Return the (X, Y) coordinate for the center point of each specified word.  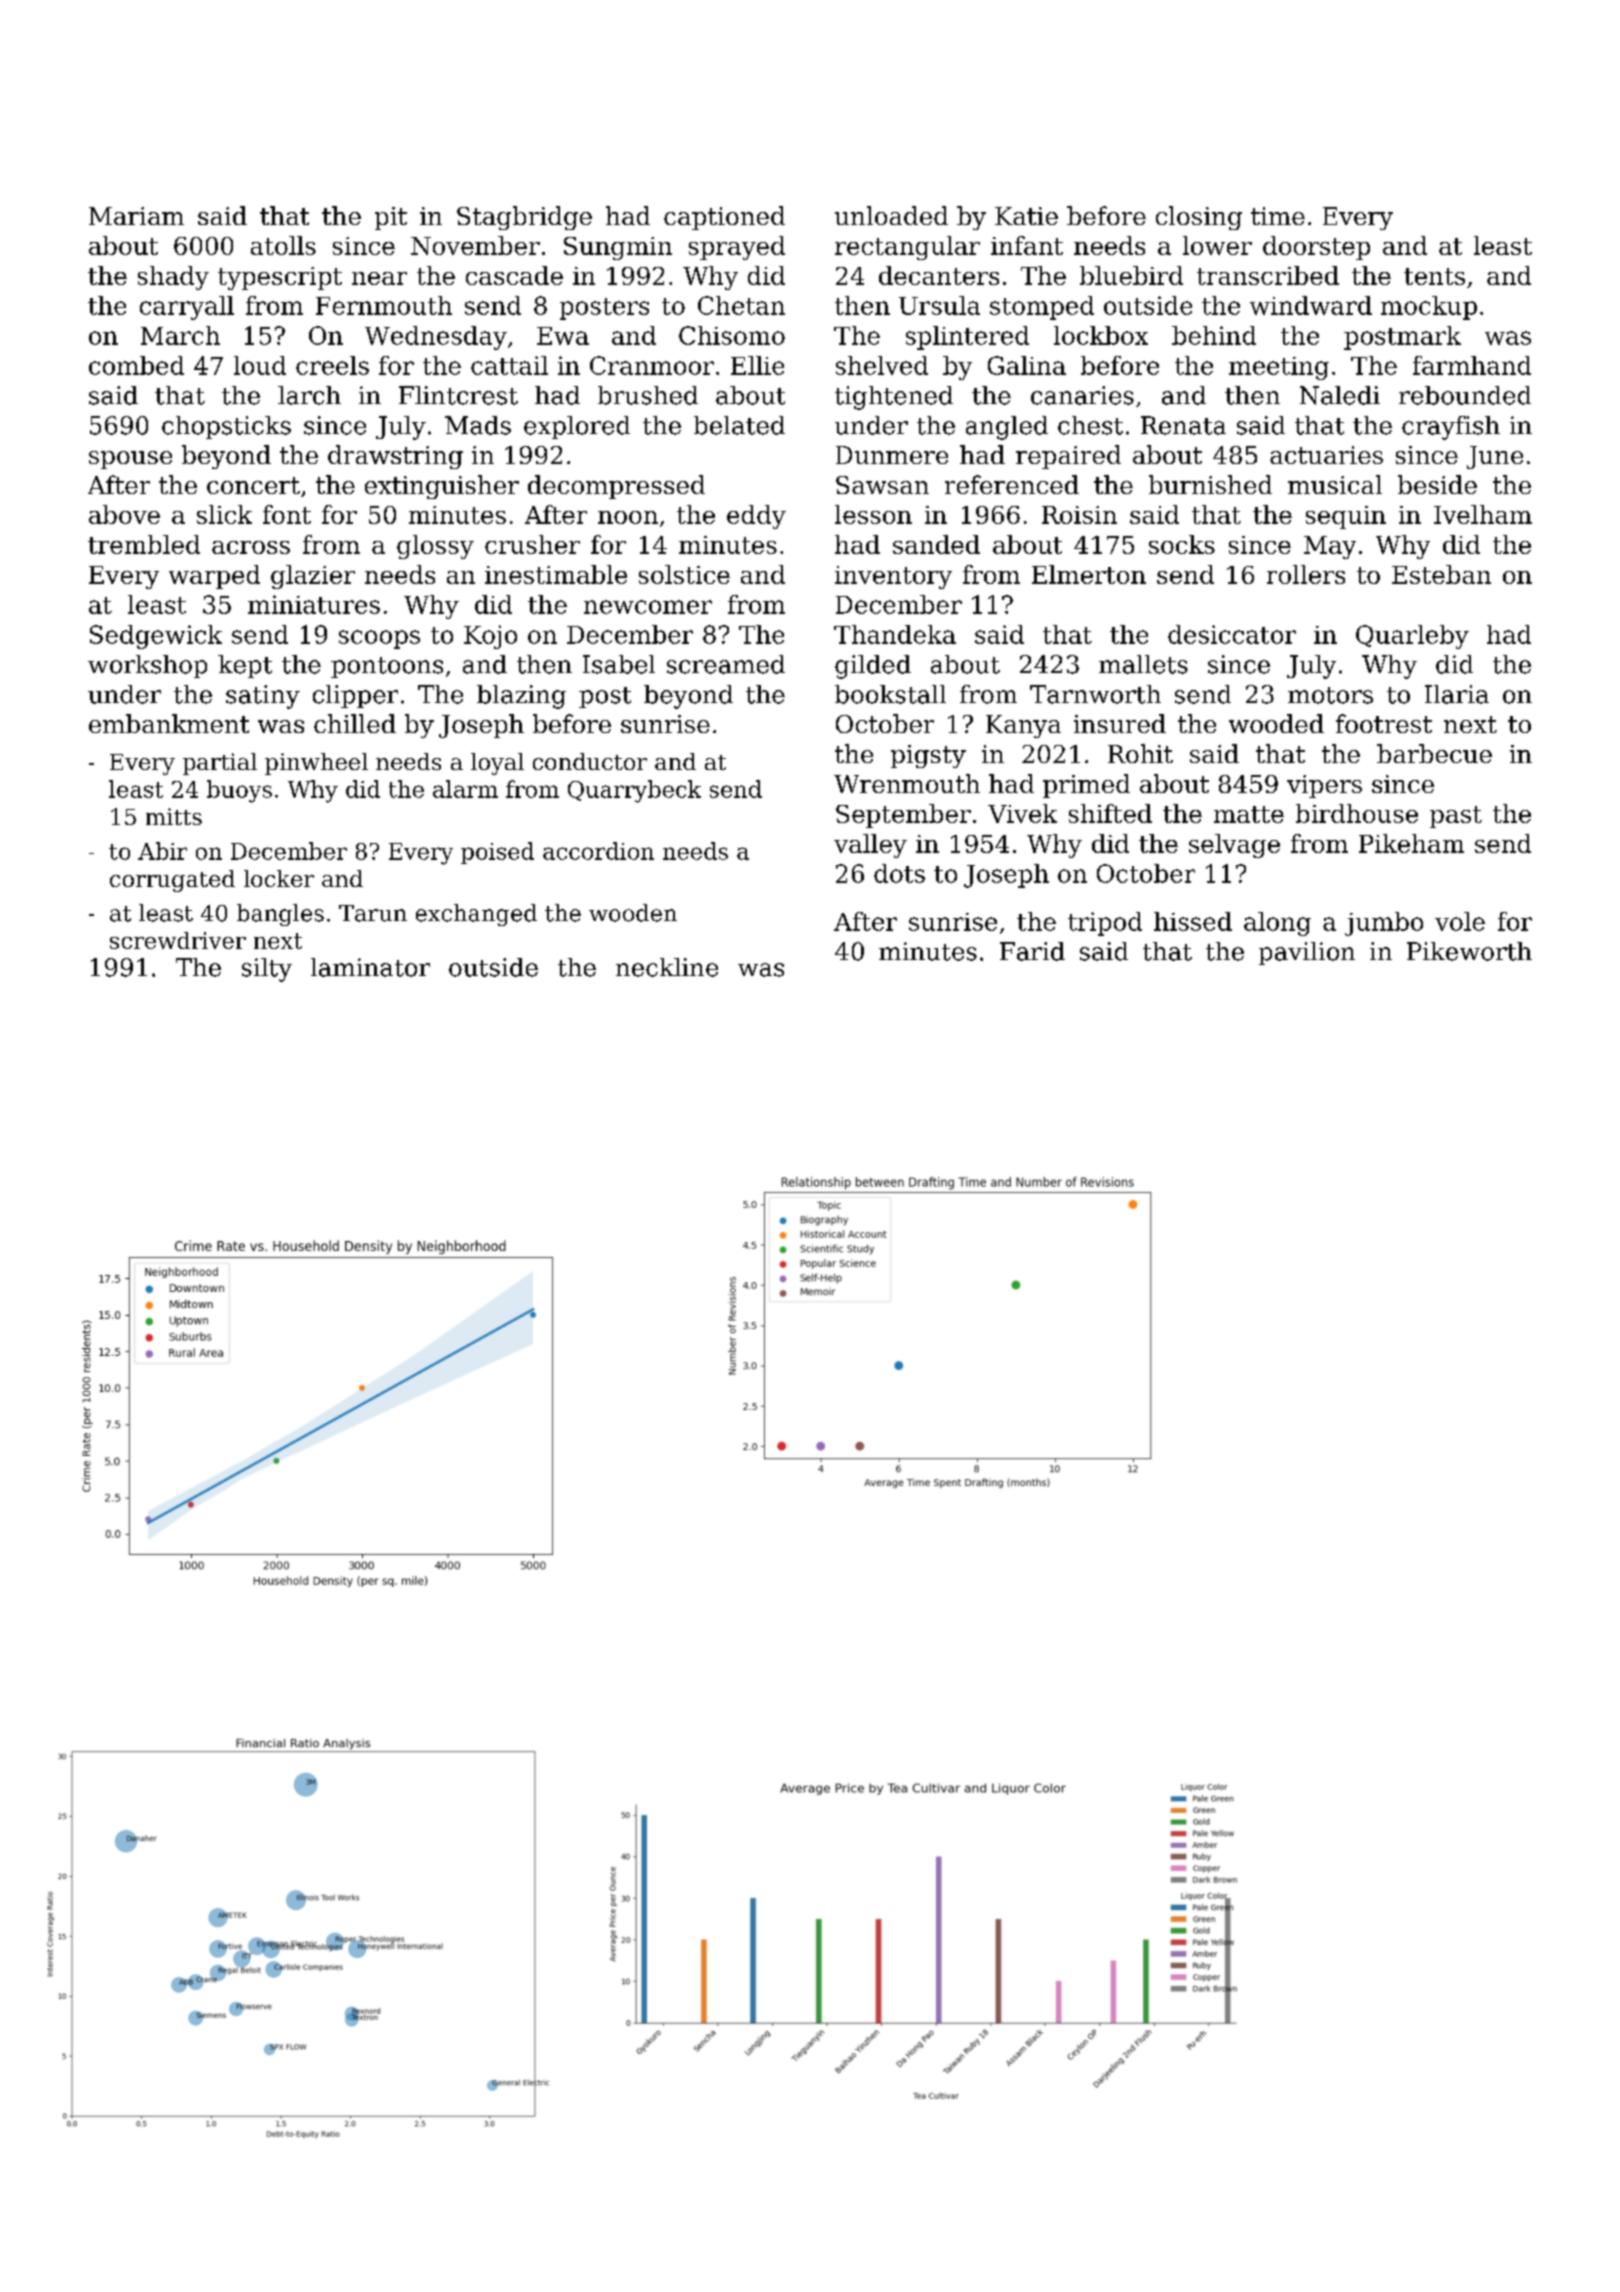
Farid (1032, 951)
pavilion (1307, 953)
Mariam (136, 216)
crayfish (1451, 428)
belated (739, 425)
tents (1434, 276)
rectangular (907, 248)
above (124, 514)
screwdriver (178, 940)
